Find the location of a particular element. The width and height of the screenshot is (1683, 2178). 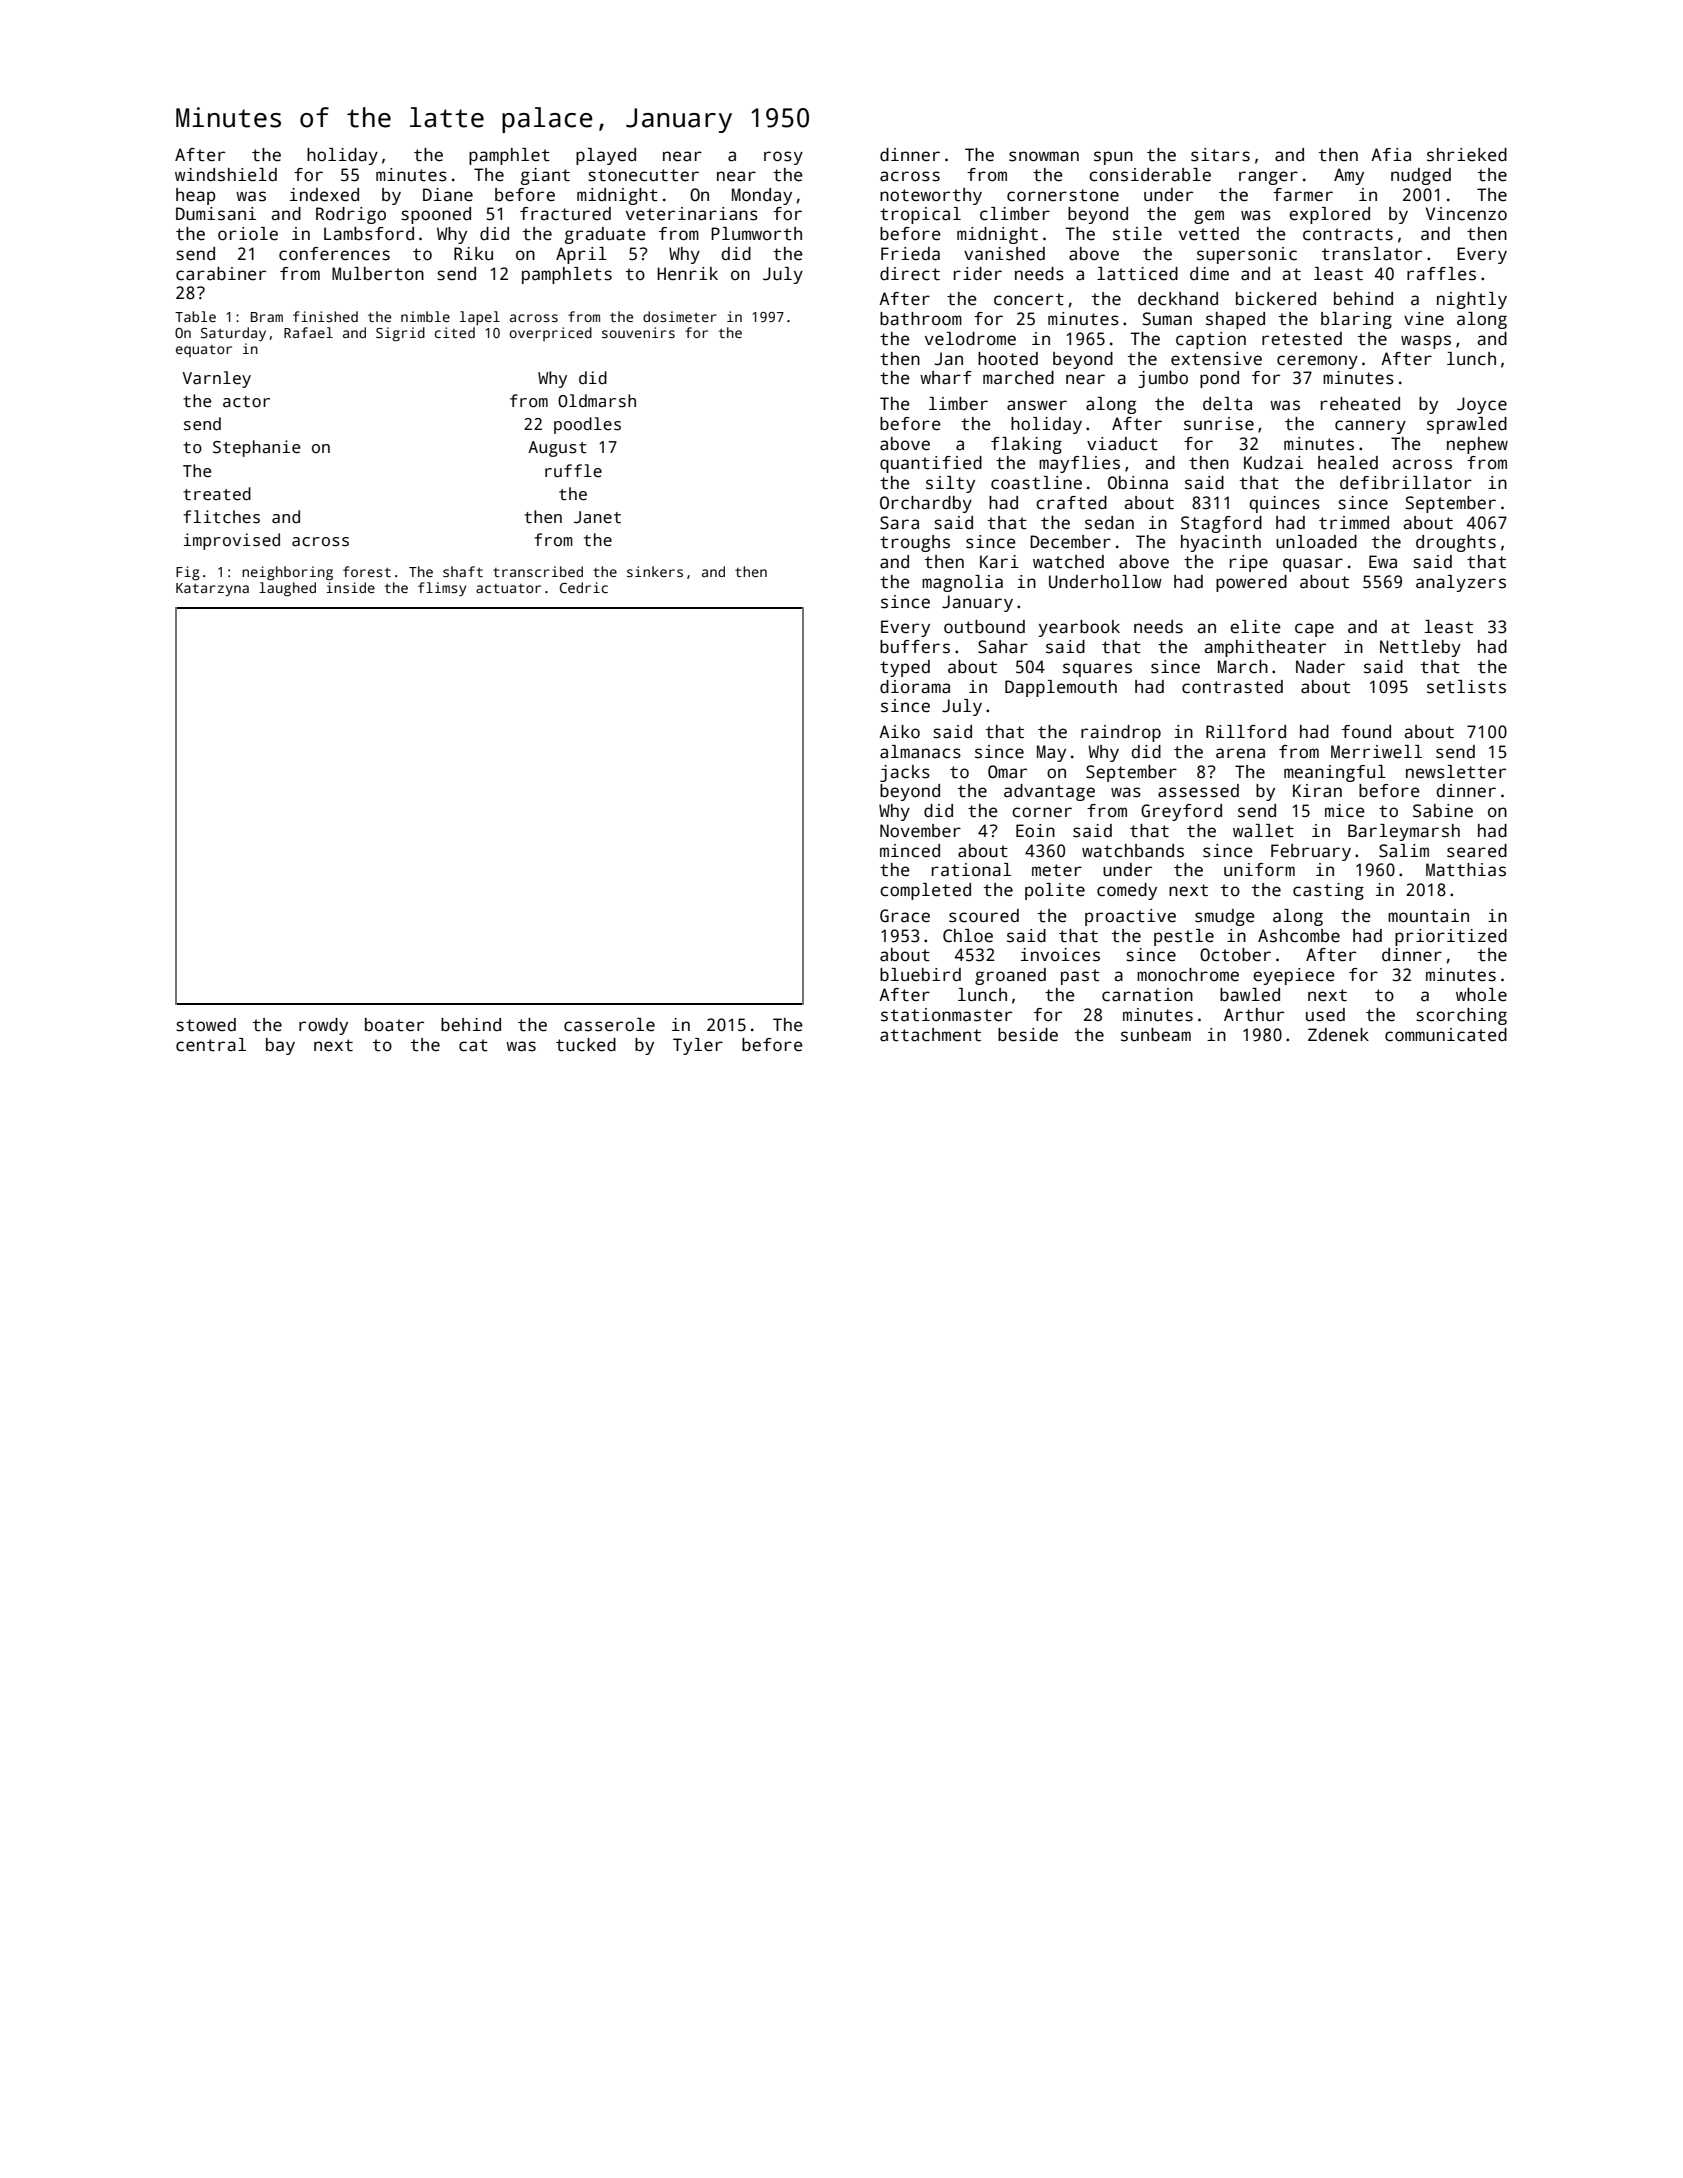

rowdy is located at coordinates (323, 1026).
